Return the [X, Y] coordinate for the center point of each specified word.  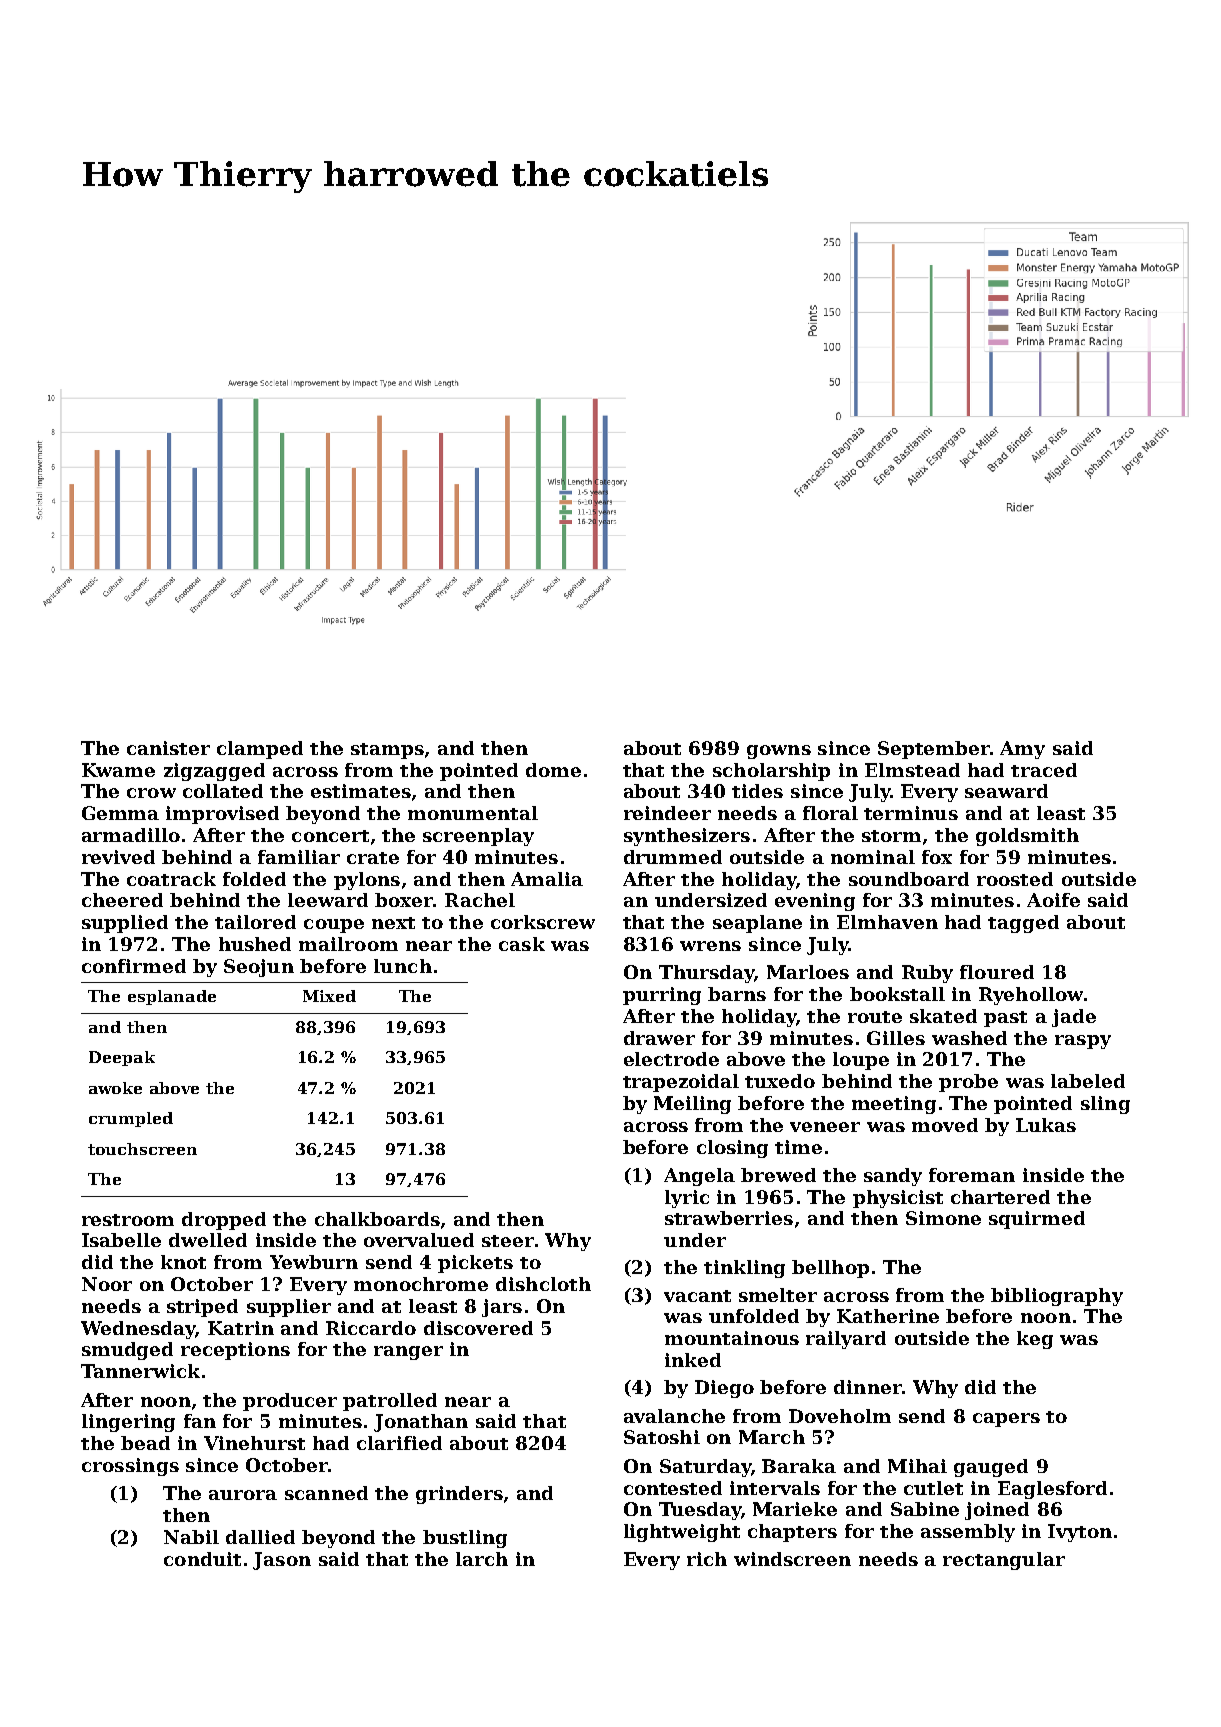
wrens [710, 946]
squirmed [1037, 1220]
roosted [1015, 879]
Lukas [1046, 1125]
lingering [128, 1423]
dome [553, 770]
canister [168, 748]
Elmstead [912, 770]
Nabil [191, 1537]
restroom [128, 1220]
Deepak [122, 1058]
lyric [687, 1199]
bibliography [1057, 1297]
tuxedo [780, 1081]
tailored [255, 922]
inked [693, 1360]
